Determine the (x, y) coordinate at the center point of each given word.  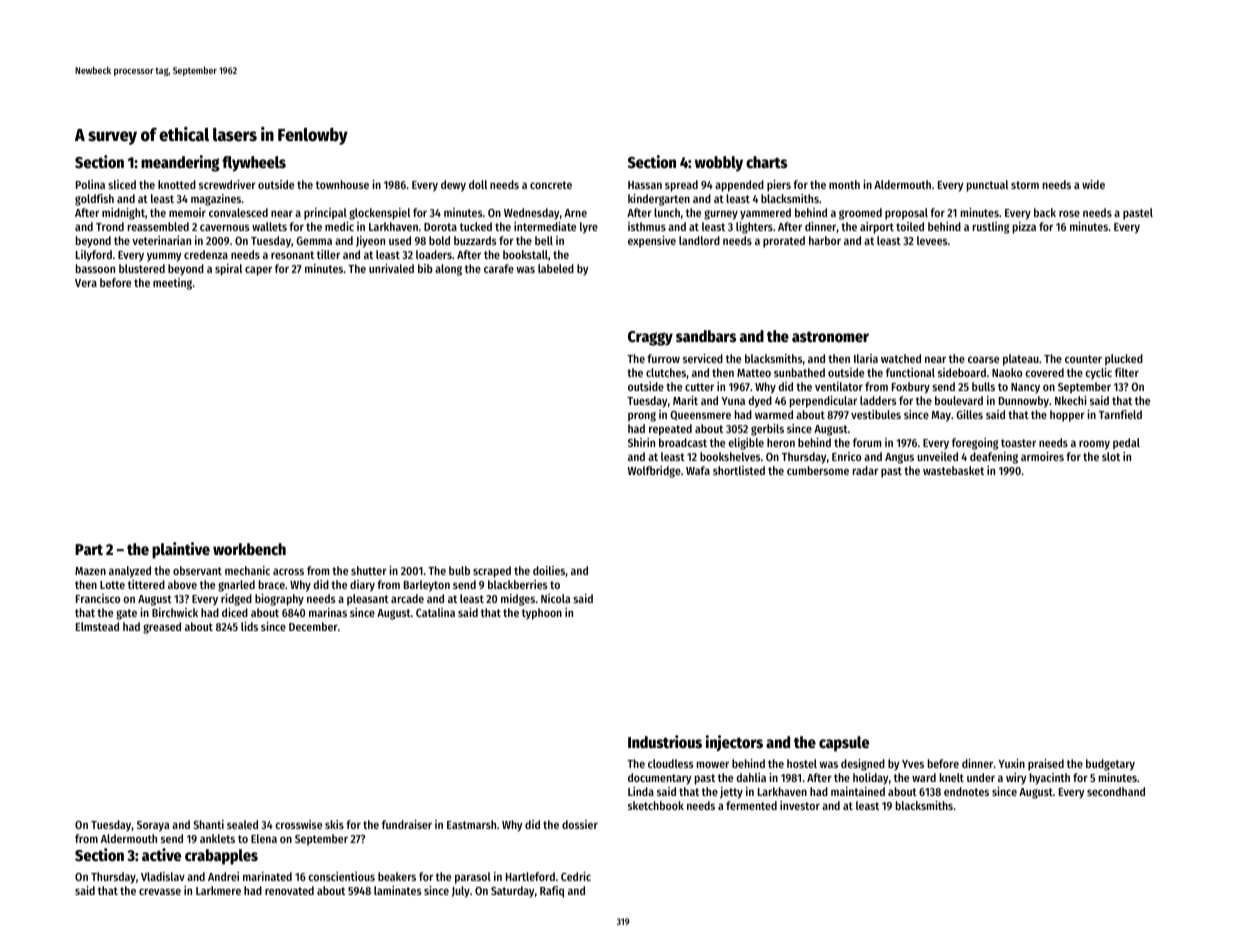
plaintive (181, 550)
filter (1127, 372)
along (448, 270)
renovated (289, 890)
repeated (670, 430)
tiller (328, 254)
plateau (1021, 360)
